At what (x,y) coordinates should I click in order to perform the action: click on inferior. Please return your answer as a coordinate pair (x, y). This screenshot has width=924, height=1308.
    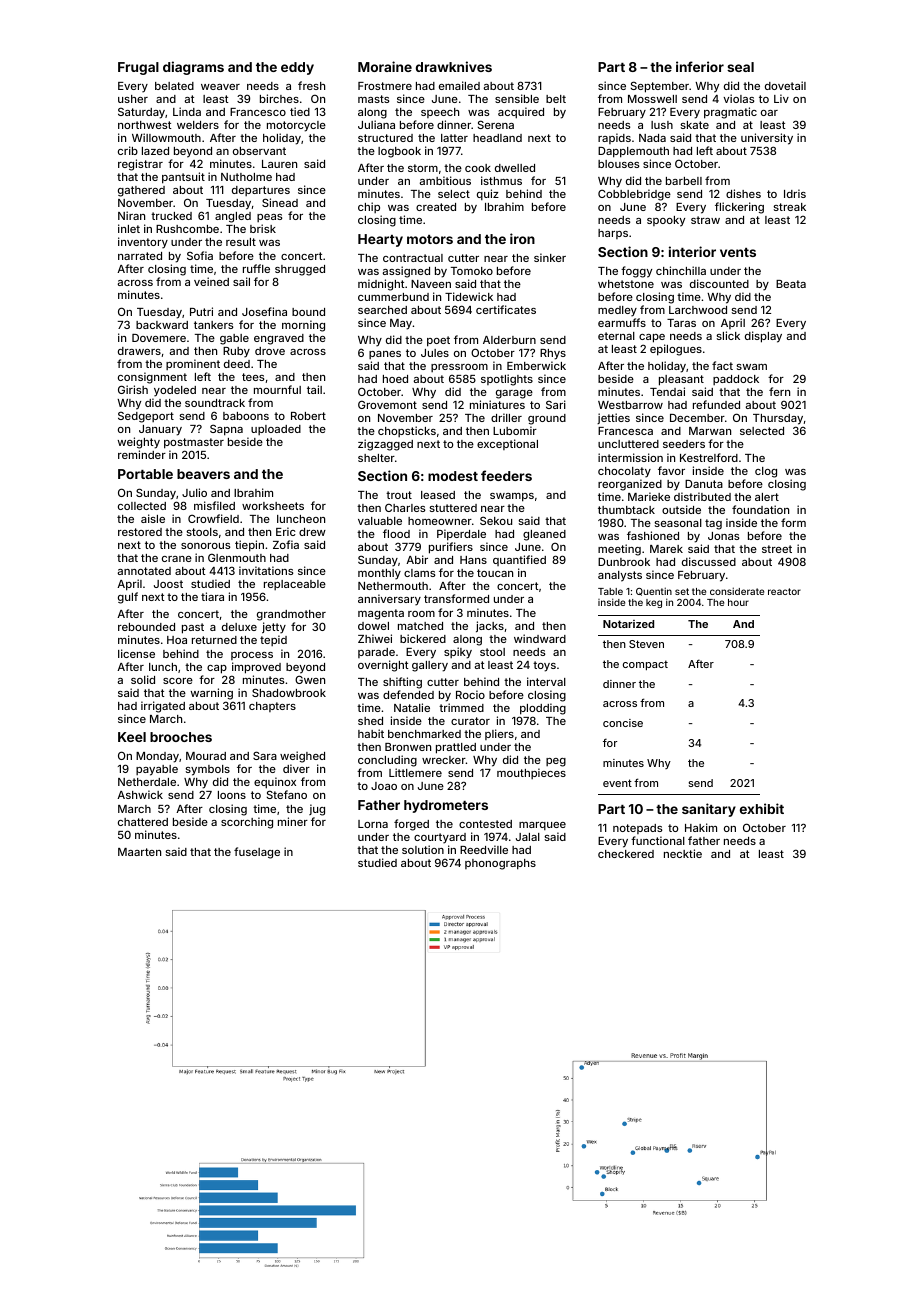
    Looking at the image, I should click on (700, 66).
